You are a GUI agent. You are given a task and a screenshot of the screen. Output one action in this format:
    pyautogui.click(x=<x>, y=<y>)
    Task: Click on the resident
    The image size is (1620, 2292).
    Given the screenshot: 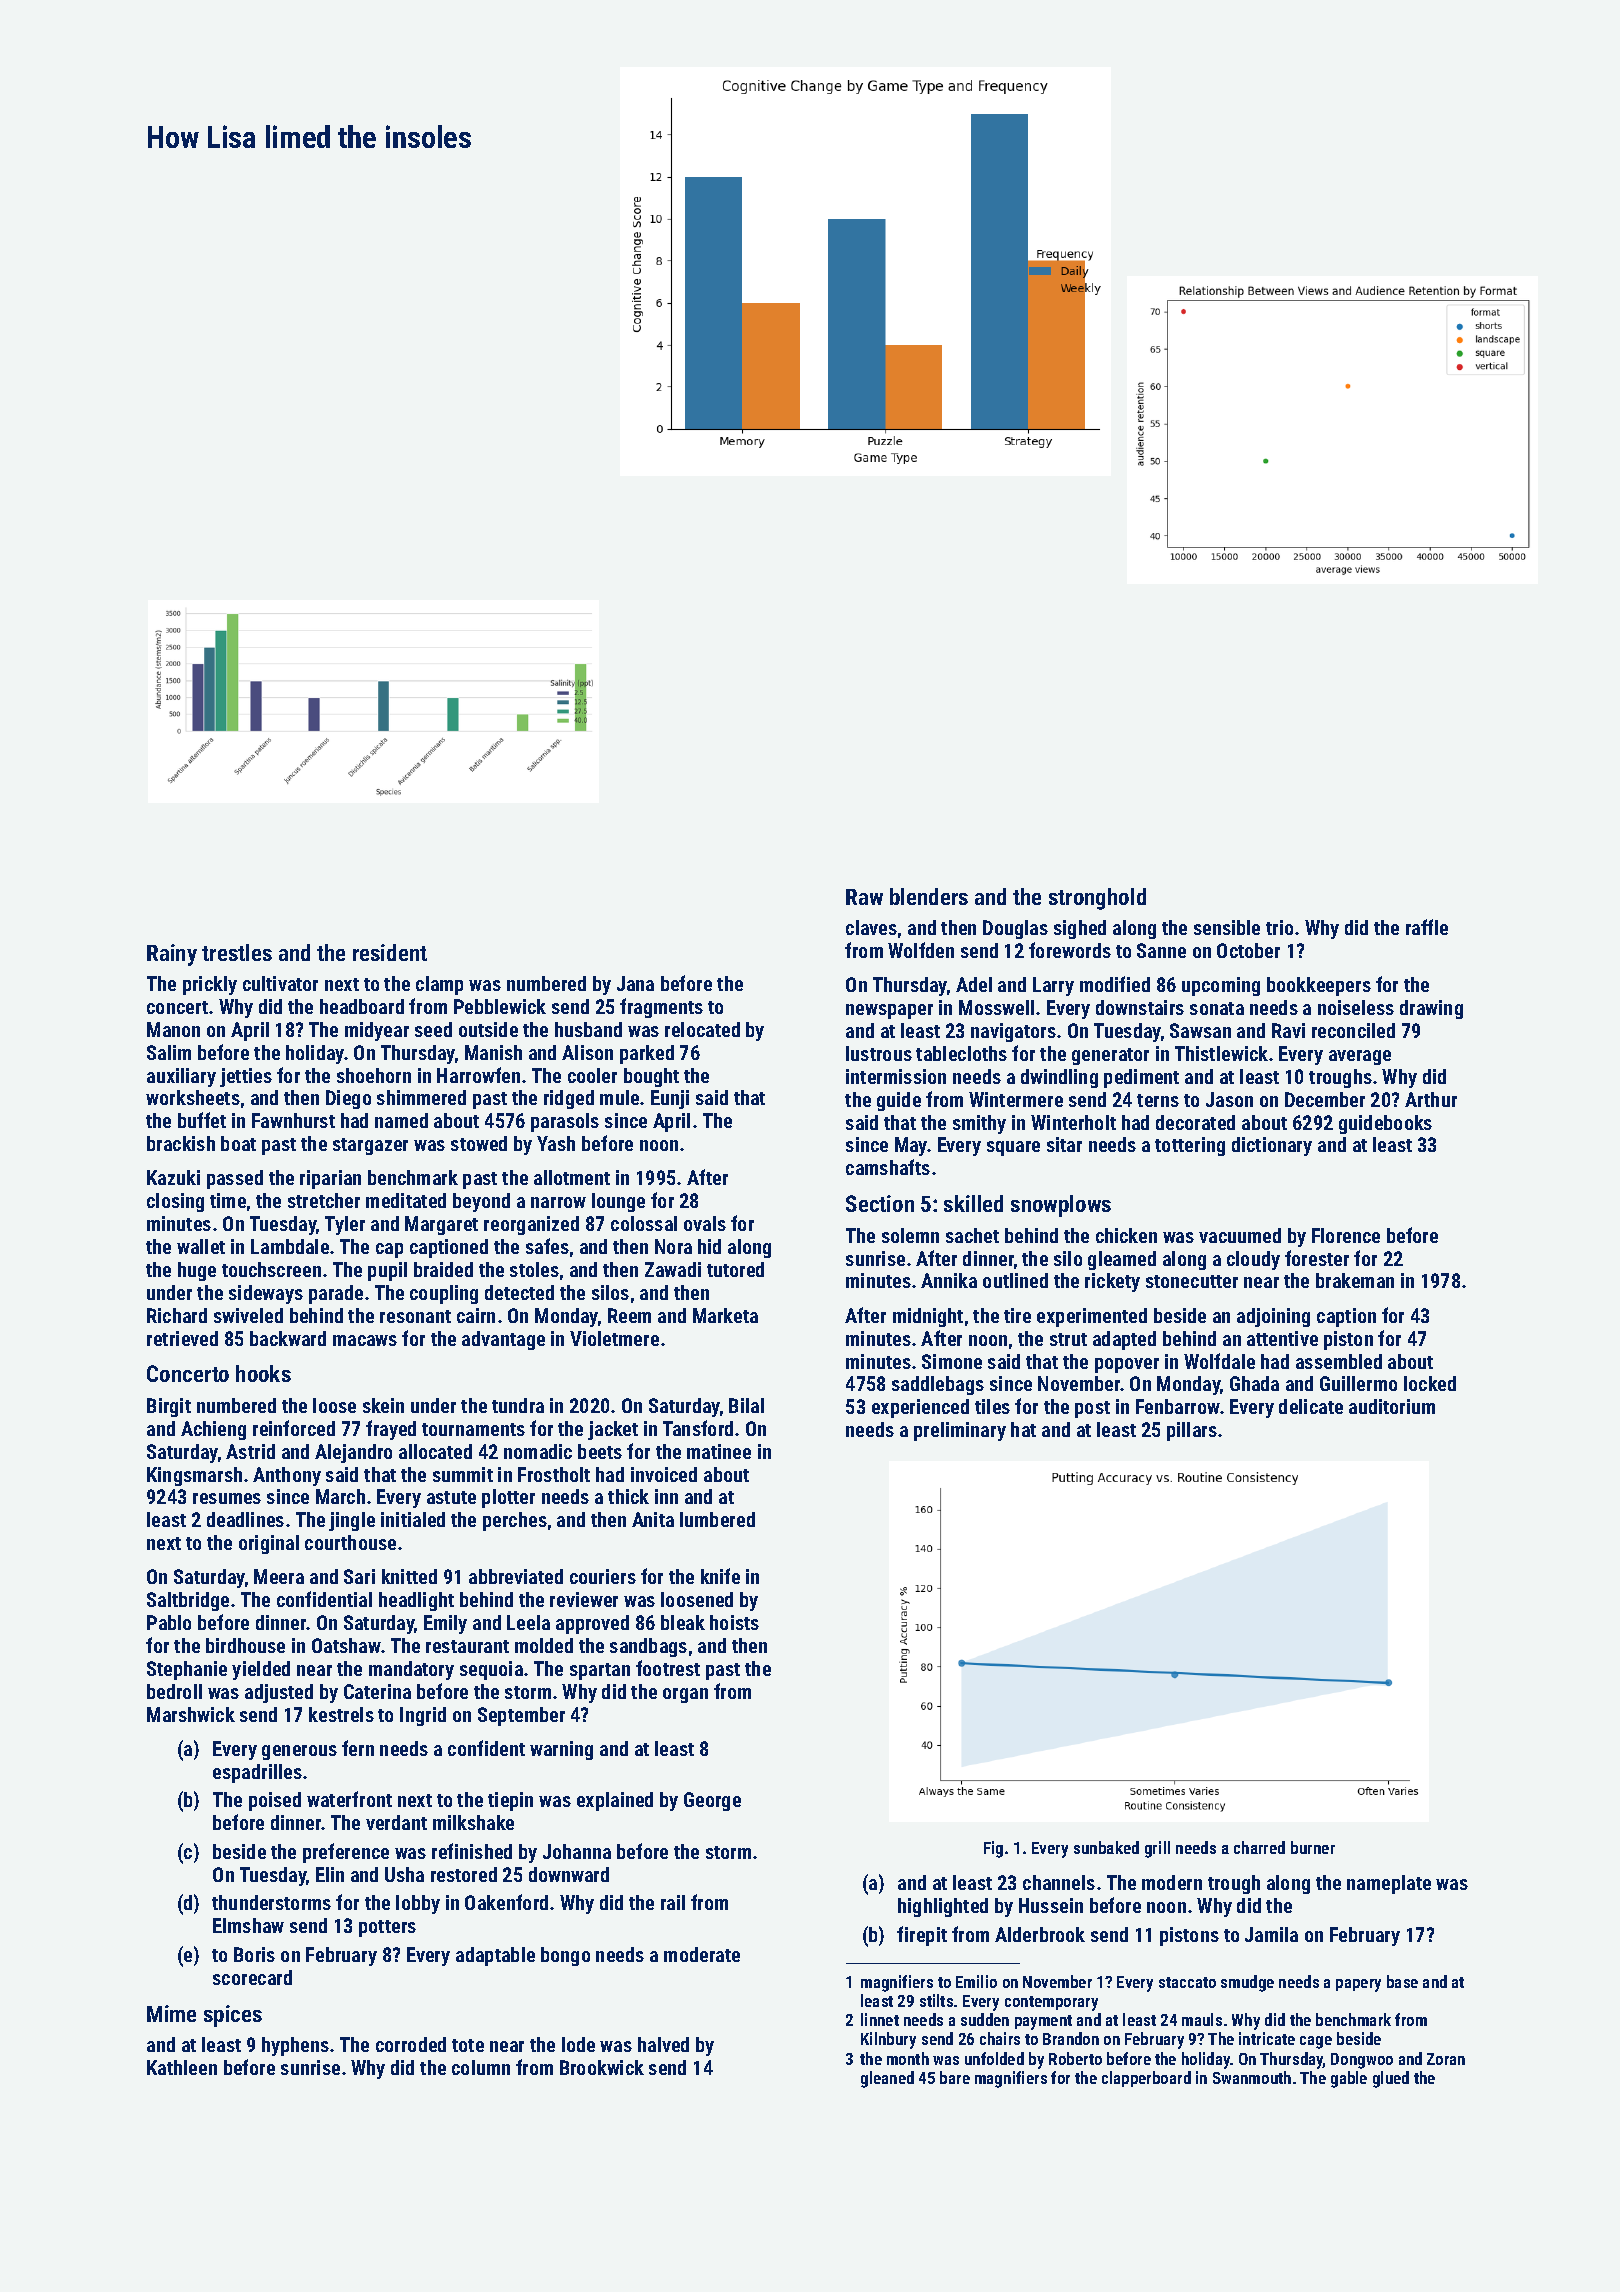 What is the action you would take?
    pyautogui.click(x=390, y=952)
